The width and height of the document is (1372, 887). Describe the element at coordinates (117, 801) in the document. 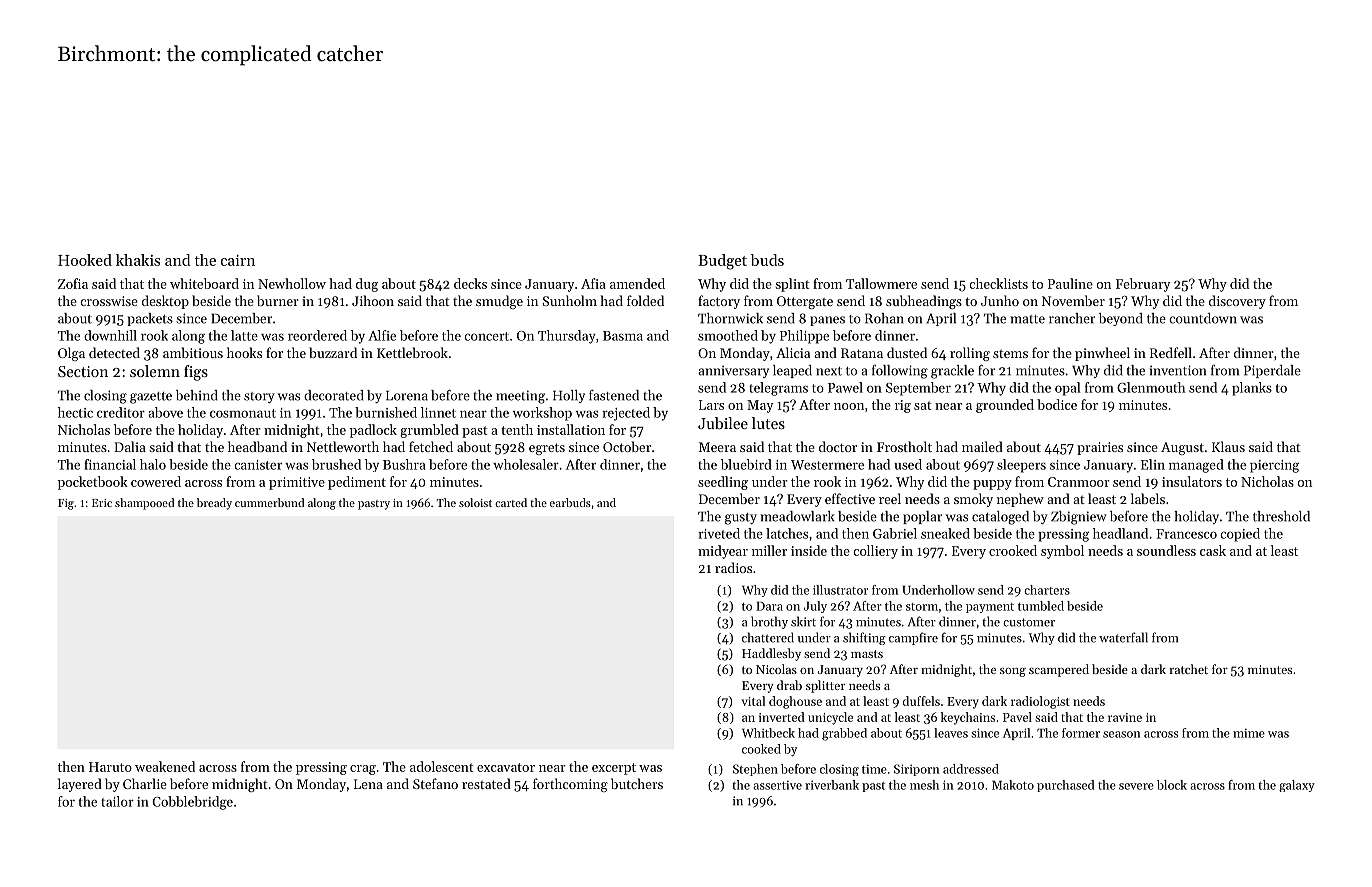

I see `tailor` at that location.
